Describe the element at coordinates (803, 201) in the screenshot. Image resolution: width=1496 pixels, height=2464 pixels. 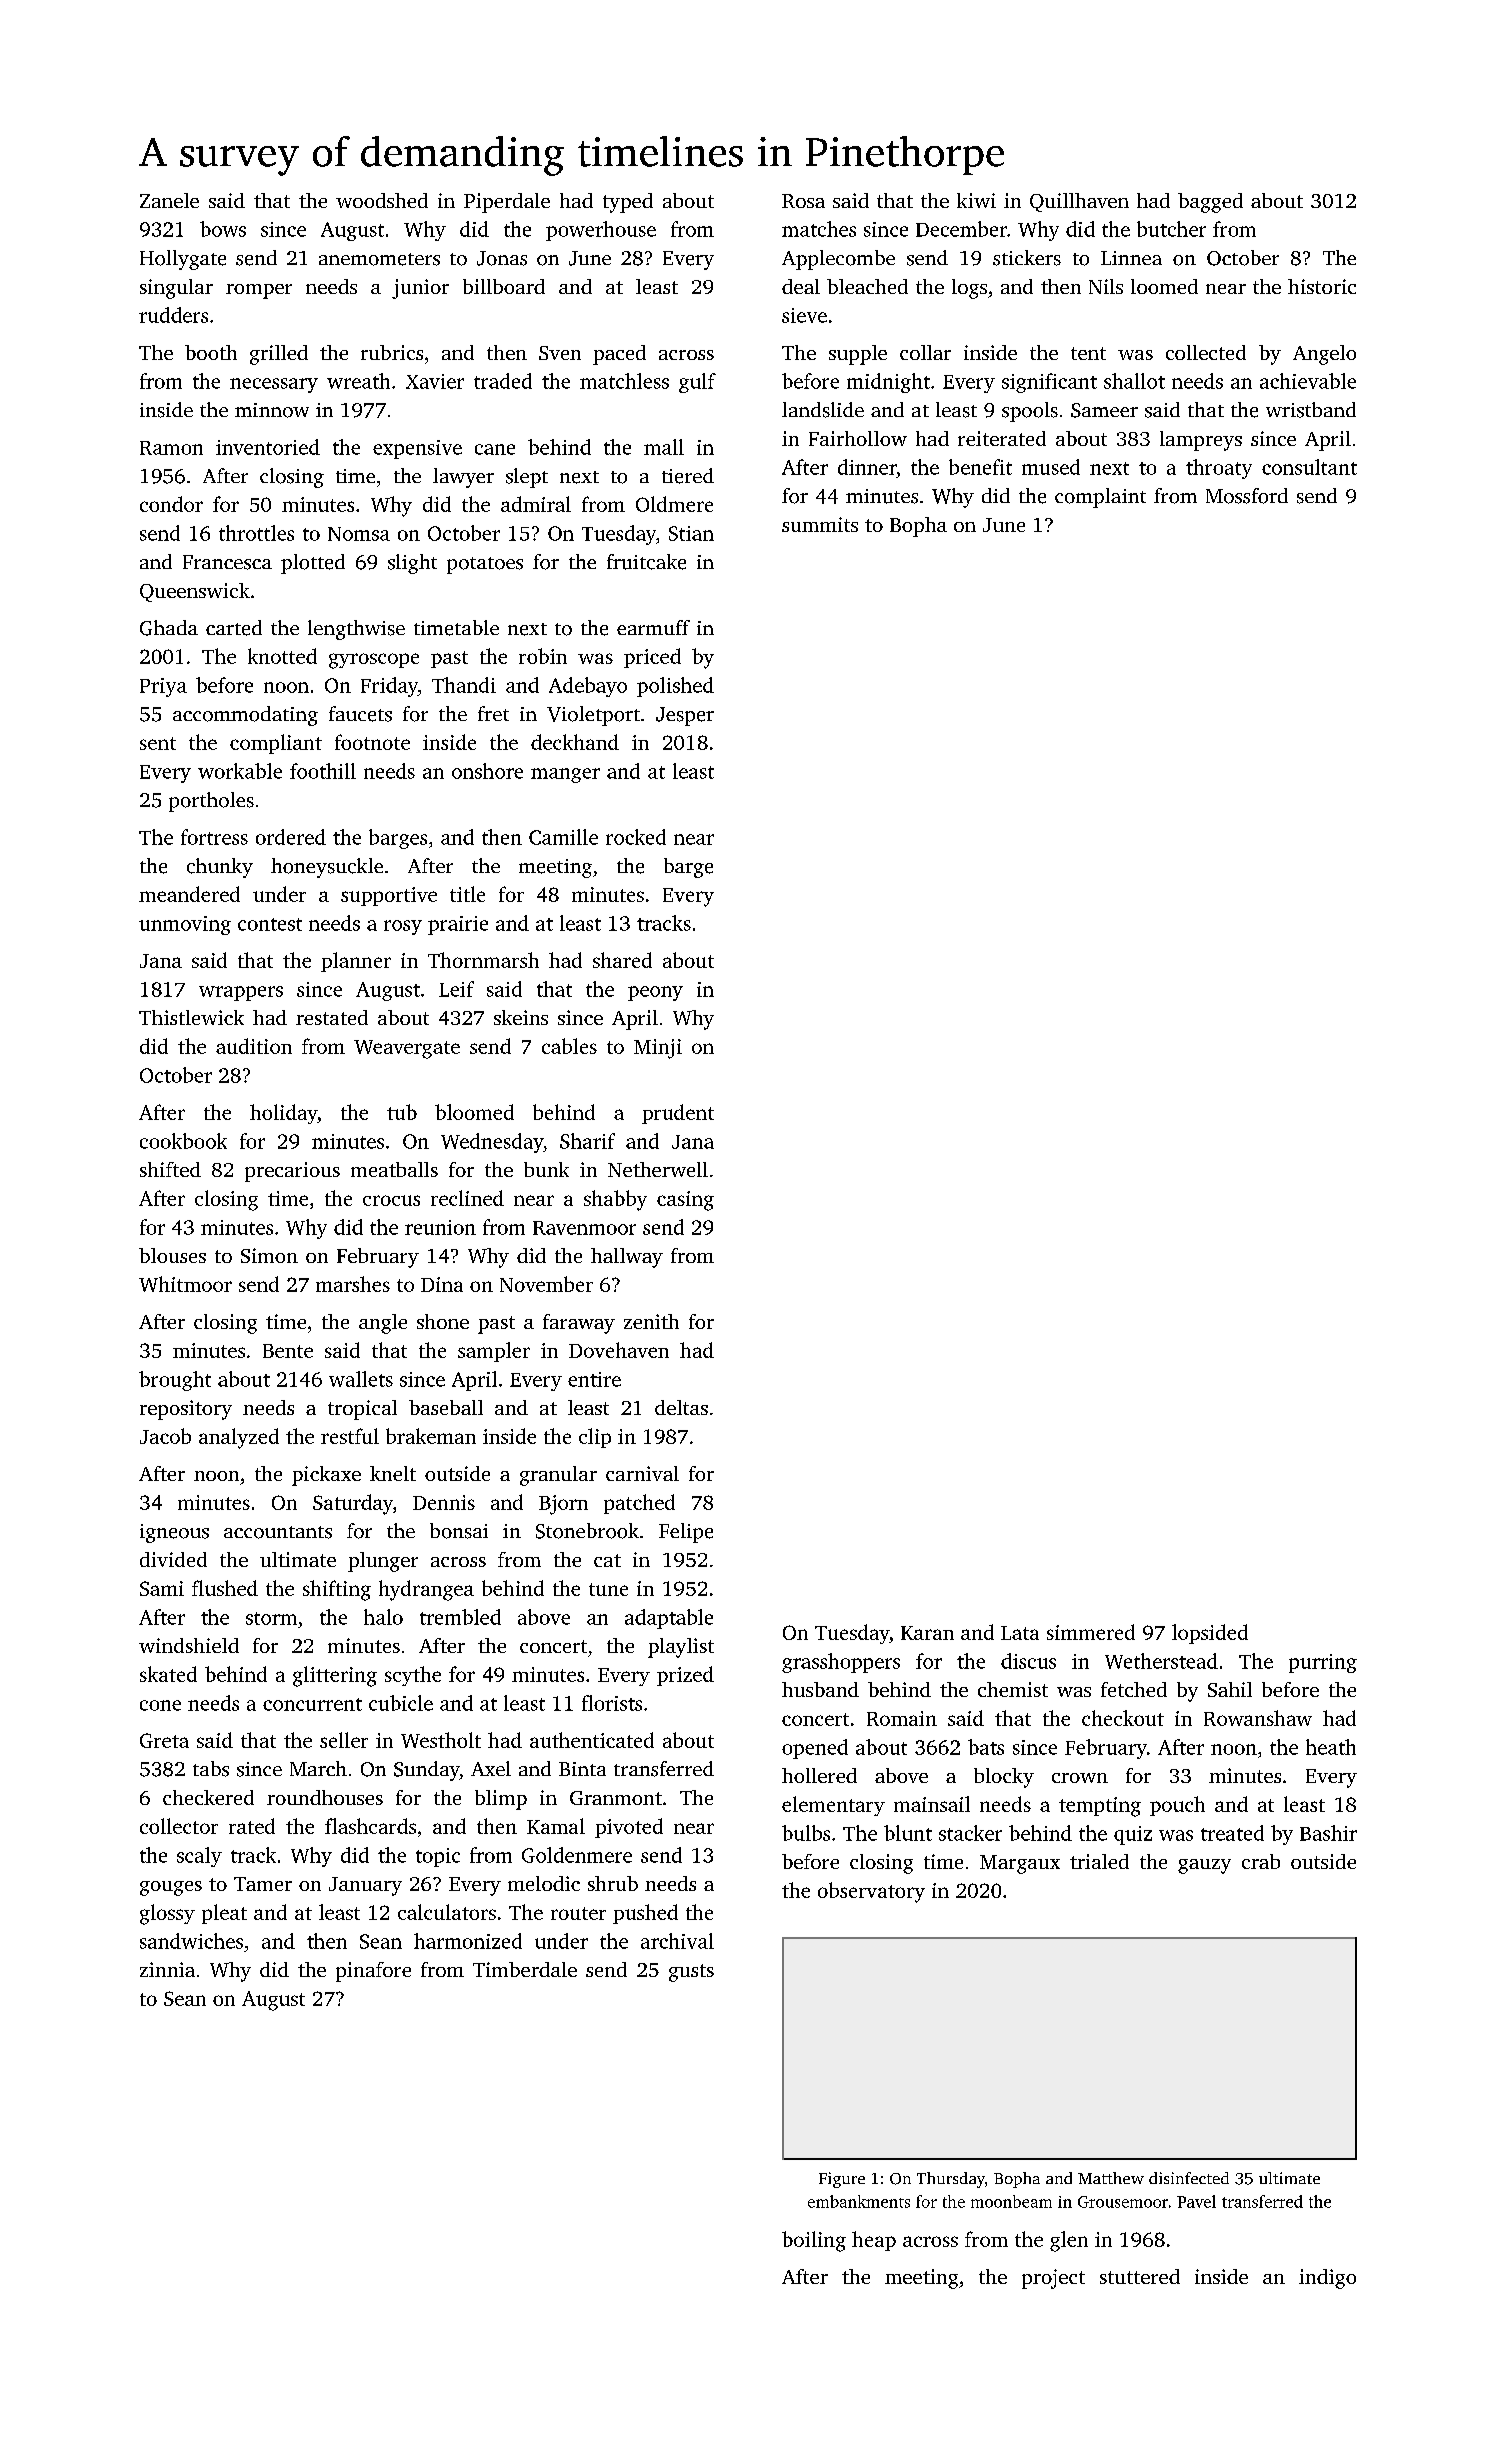
I see `Rosa` at that location.
